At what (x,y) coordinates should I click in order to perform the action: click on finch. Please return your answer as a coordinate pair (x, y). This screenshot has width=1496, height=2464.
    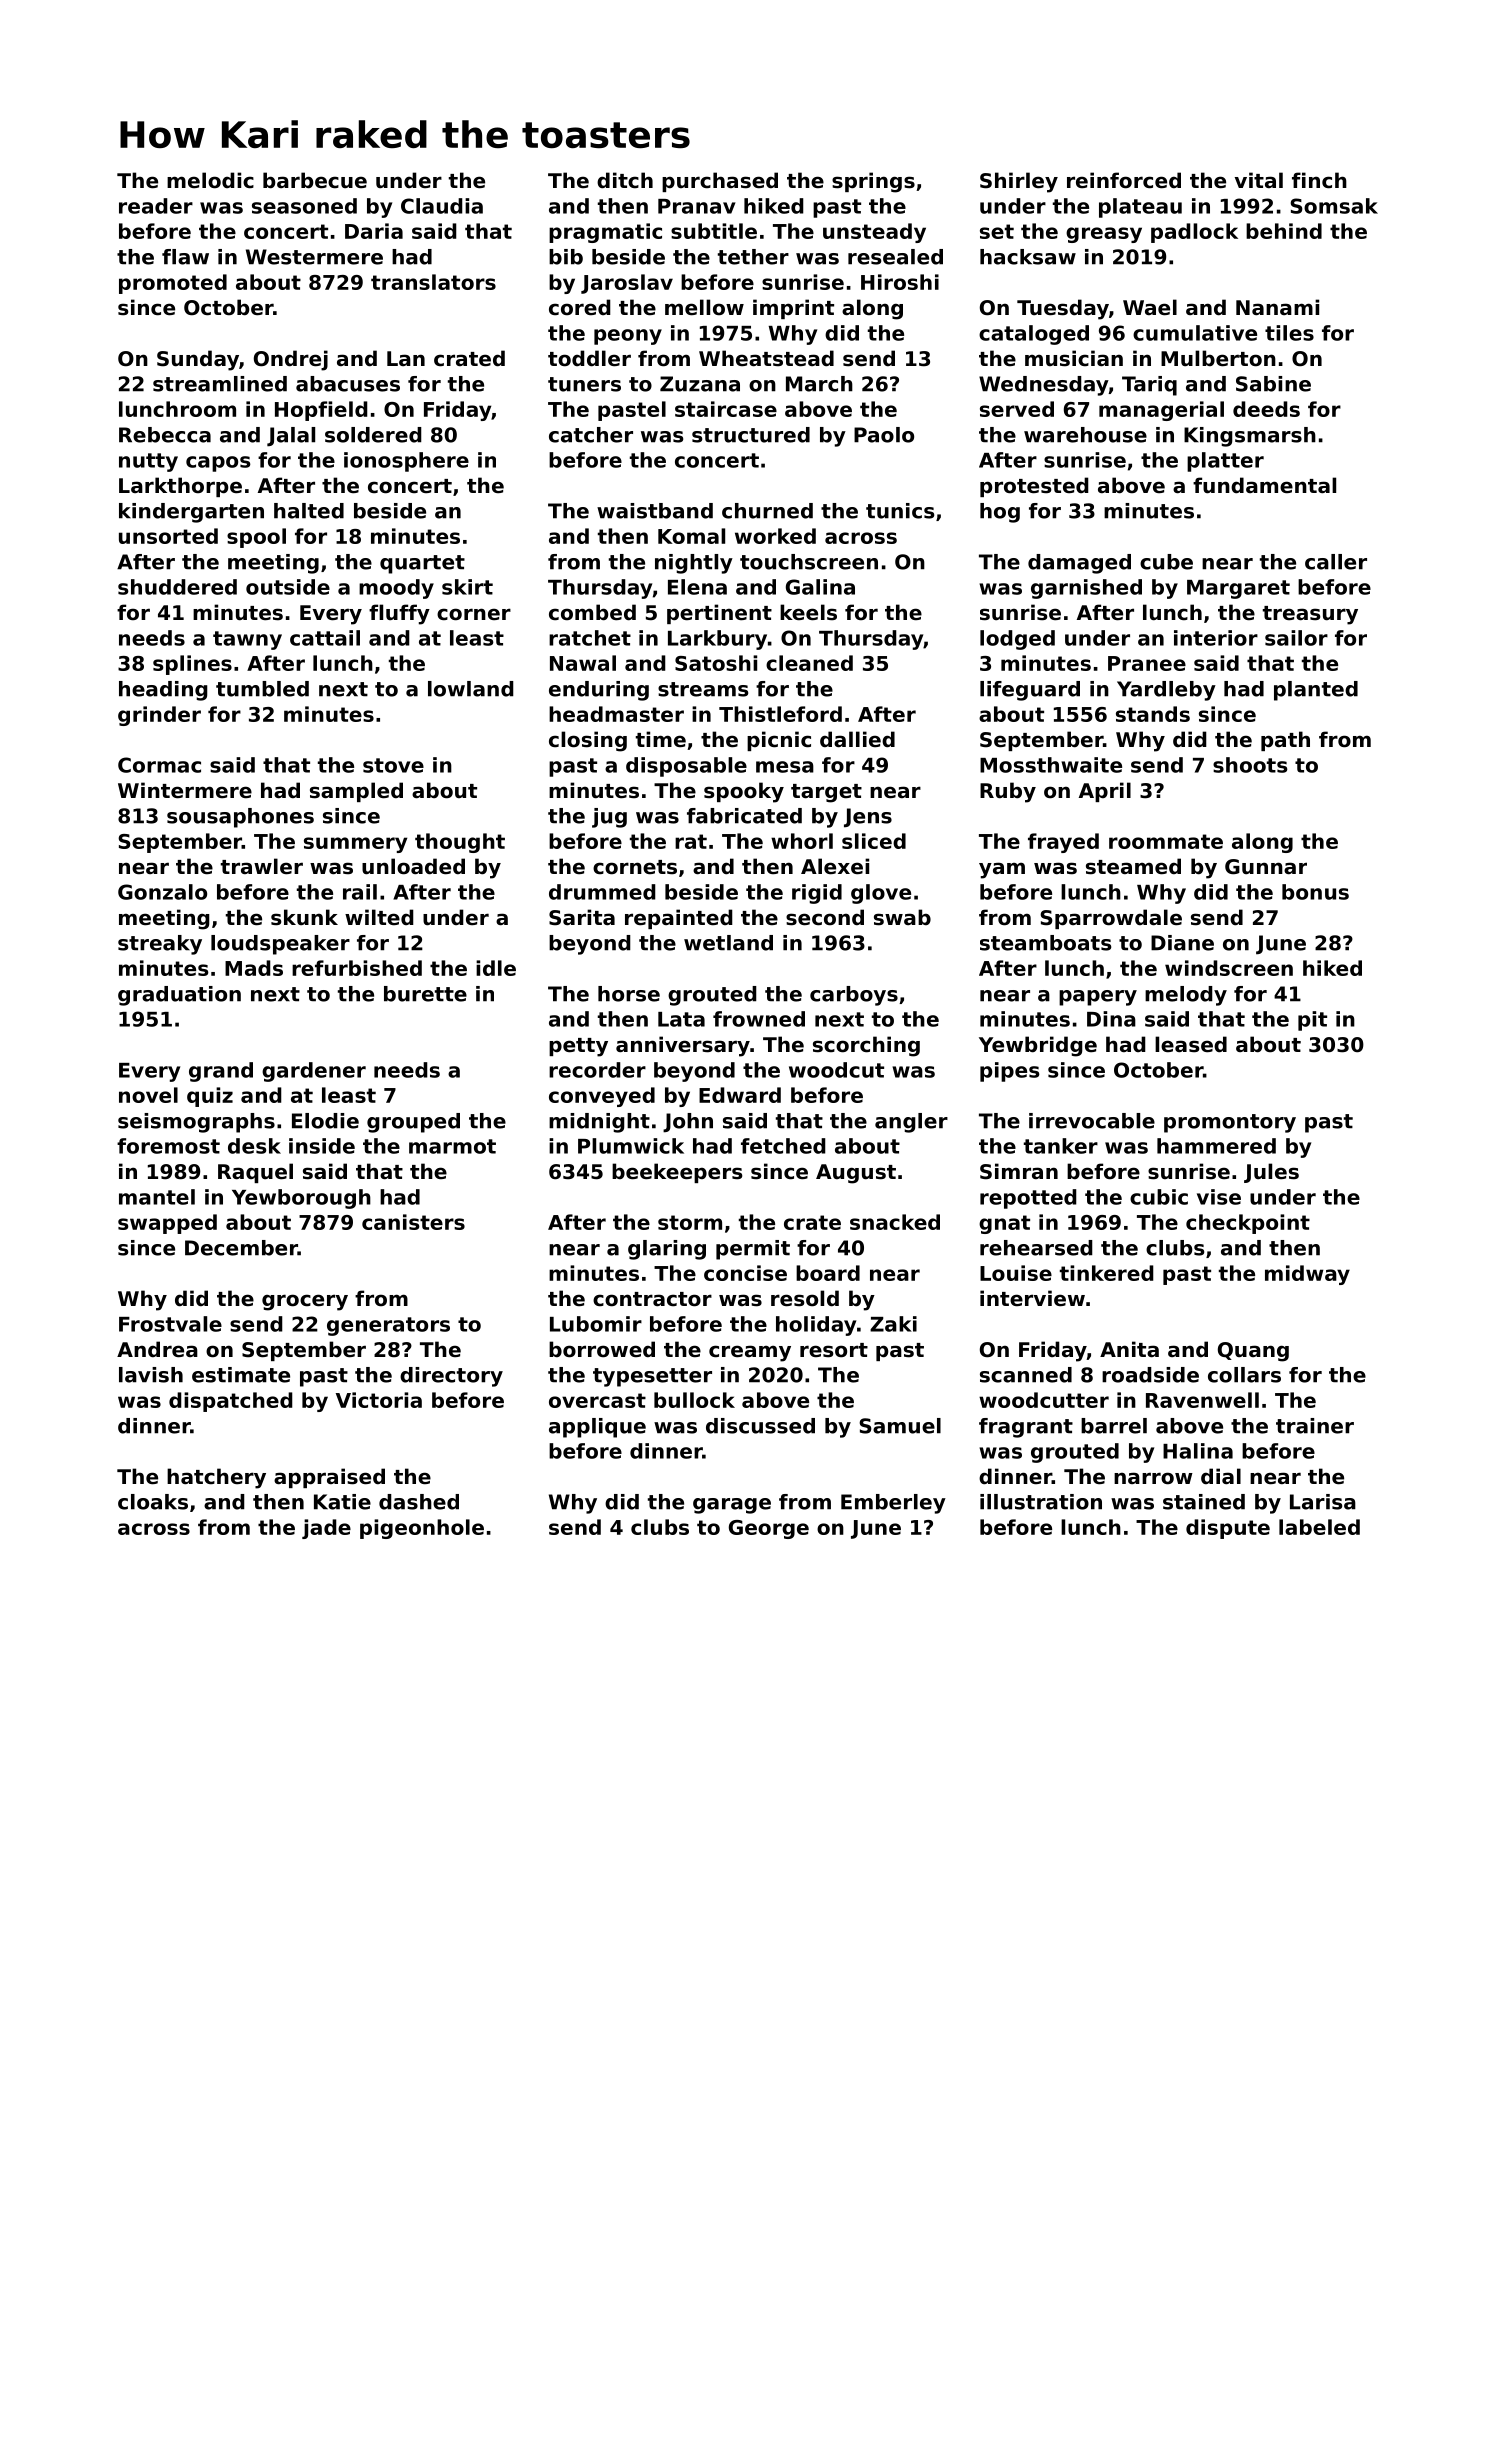
    Looking at the image, I should click on (1319, 180).
